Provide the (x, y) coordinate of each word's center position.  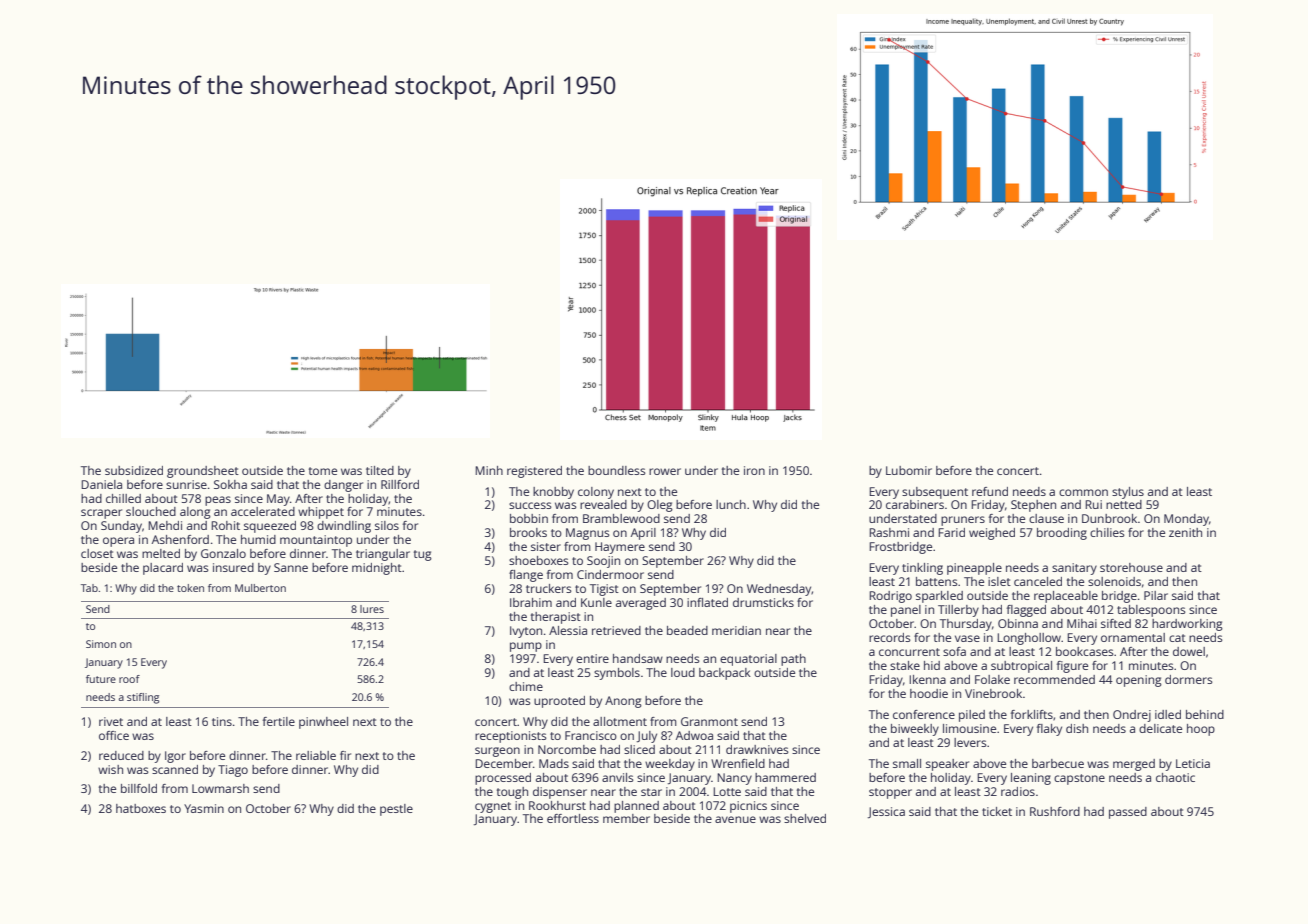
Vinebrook (993, 693)
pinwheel (323, 723)
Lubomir (909, 470)
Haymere (620, 548)
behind (1205, 714)
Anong (623, 702)
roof (129, 679)
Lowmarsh (220, 788)
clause (1046, 518)
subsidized (134, 470)
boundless (617, 470)
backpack (725, 674)
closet (97, 553)
